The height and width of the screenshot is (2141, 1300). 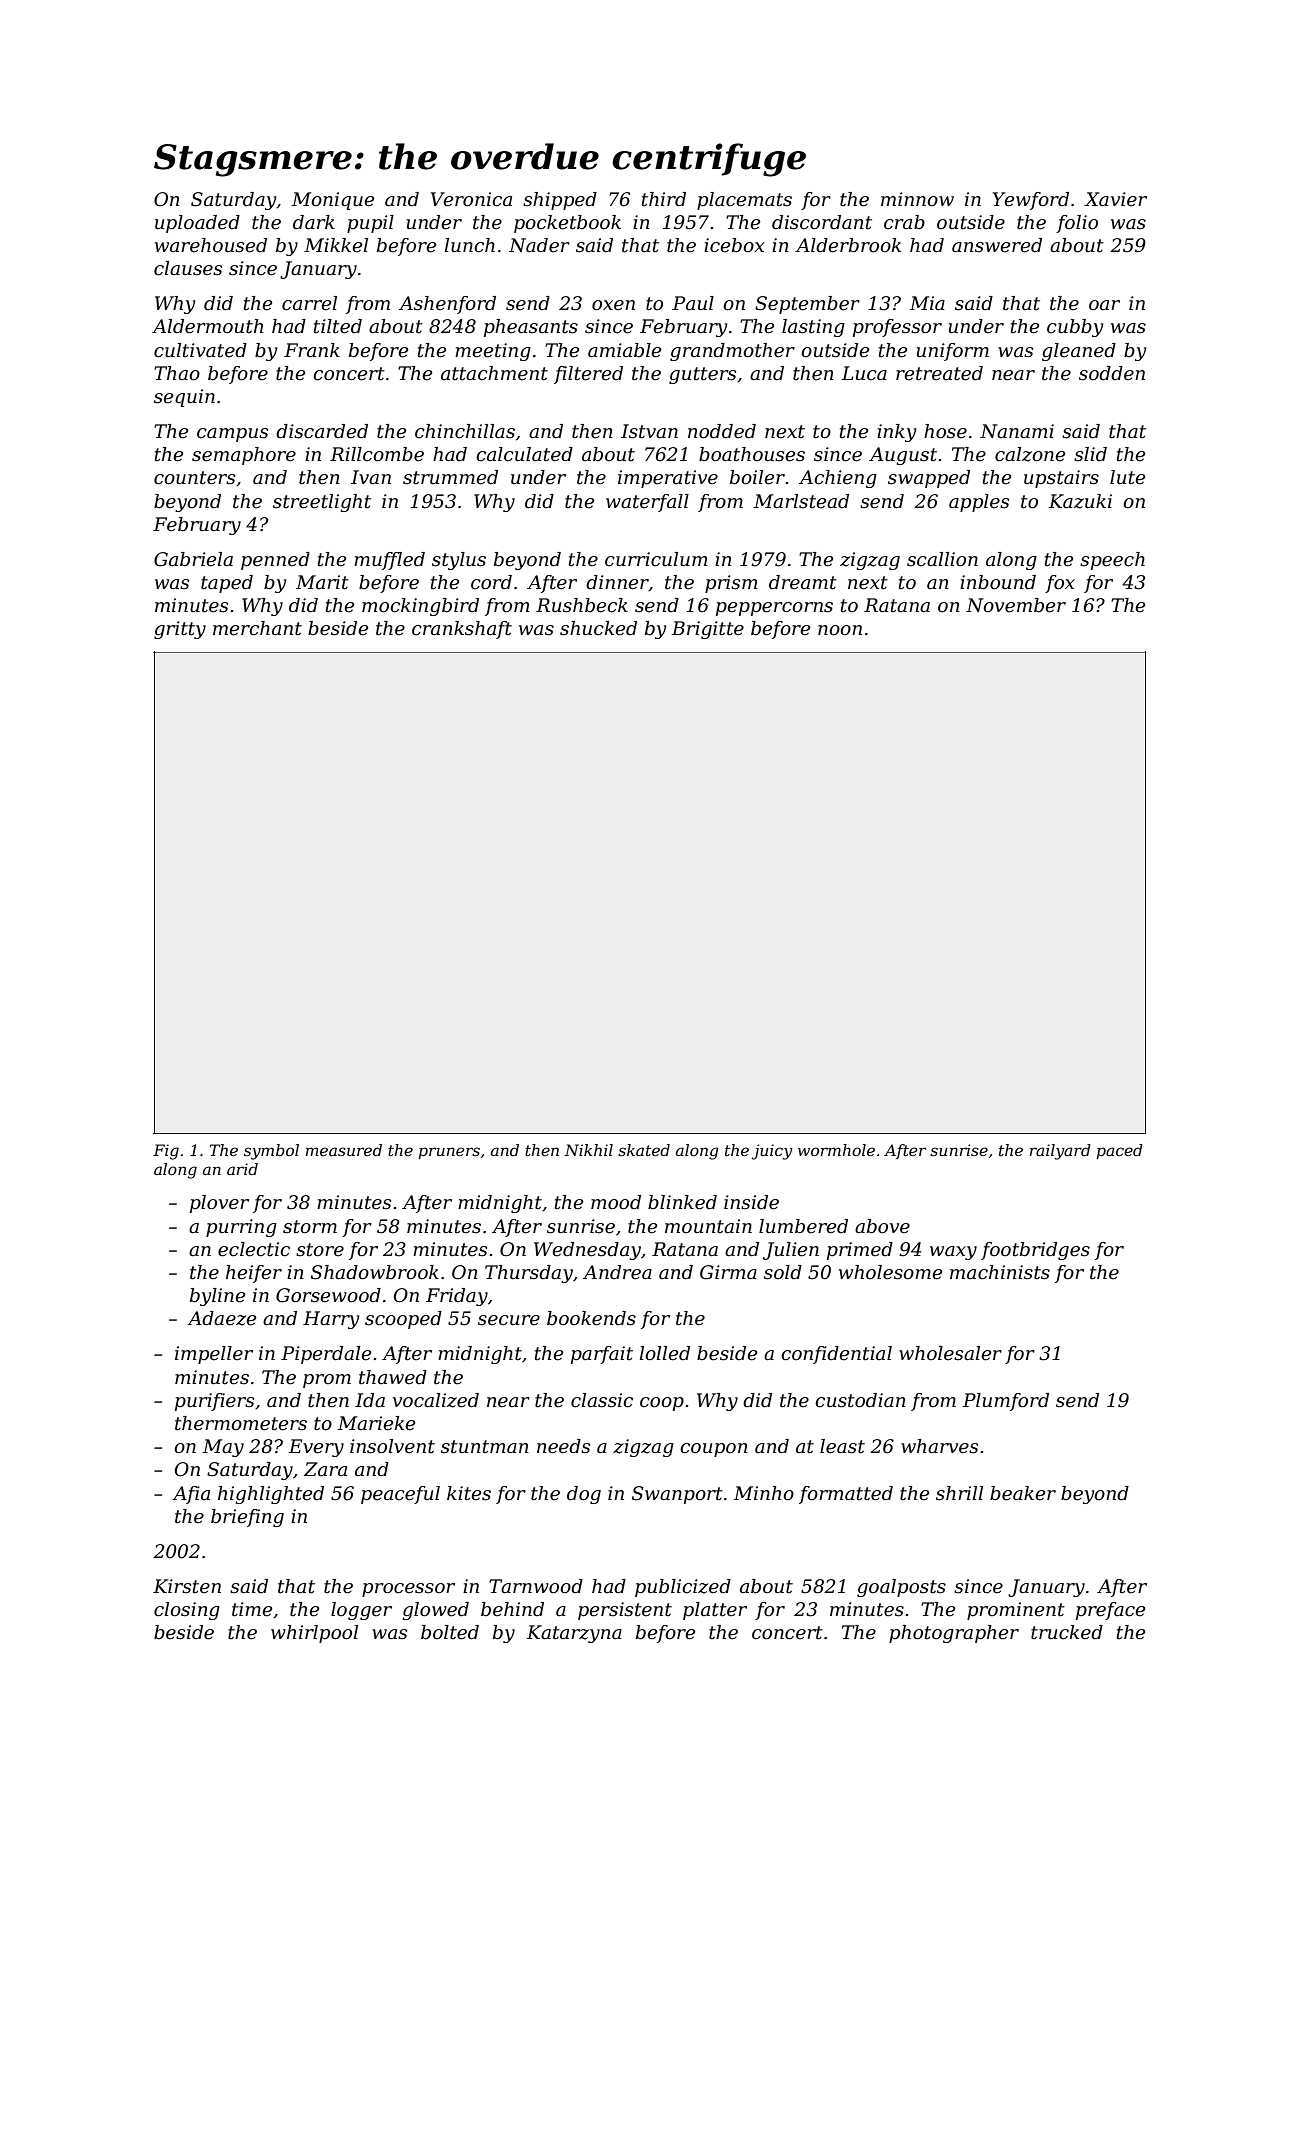 What do you see at coordinates (1031, 201) in the screenshot?
I see `Yewford` at bounding box center [1031, 201].
